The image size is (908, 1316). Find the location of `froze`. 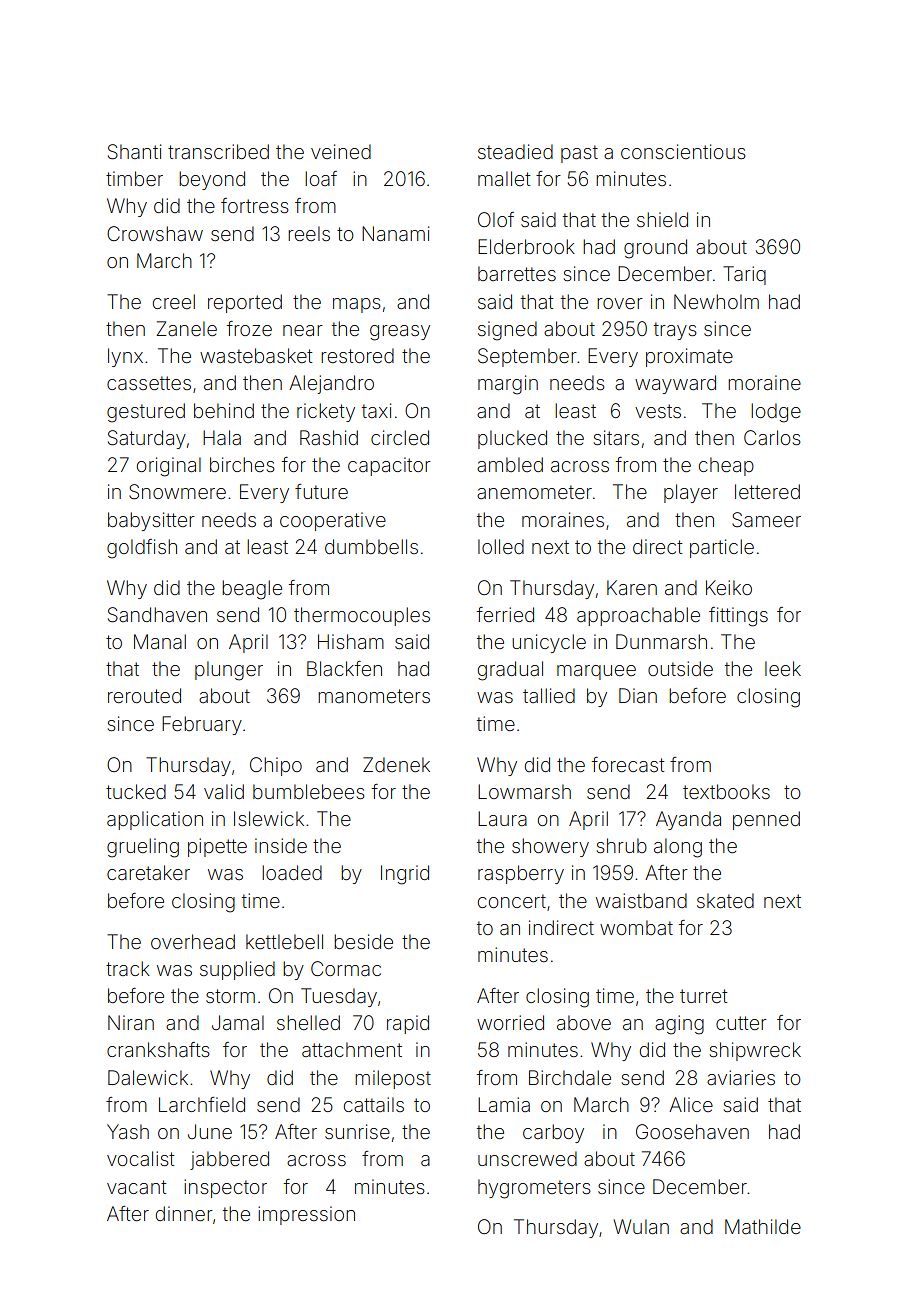

froze is located at coordinates (249, 328).
